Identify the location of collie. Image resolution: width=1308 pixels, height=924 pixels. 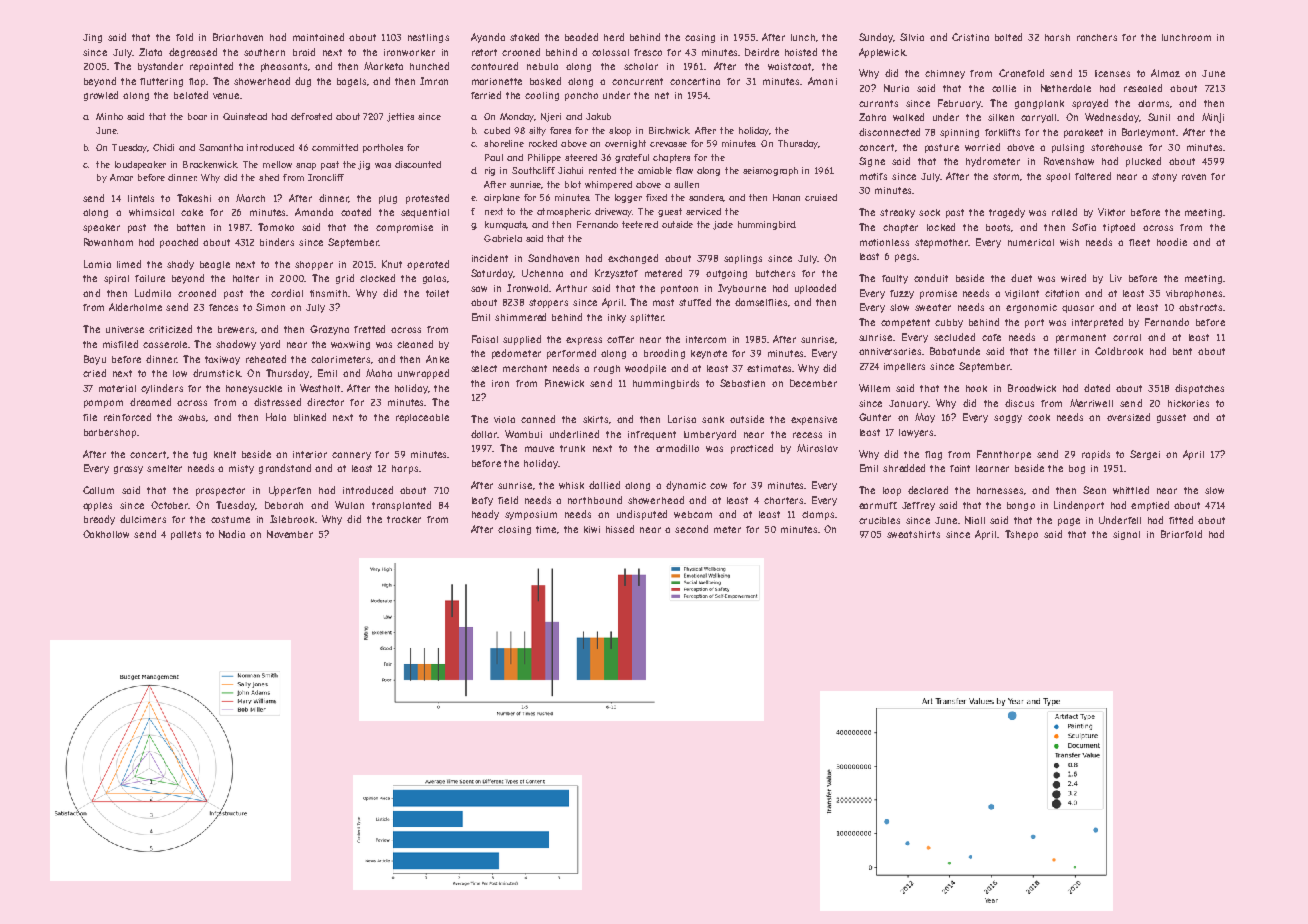
(1004, 88).
